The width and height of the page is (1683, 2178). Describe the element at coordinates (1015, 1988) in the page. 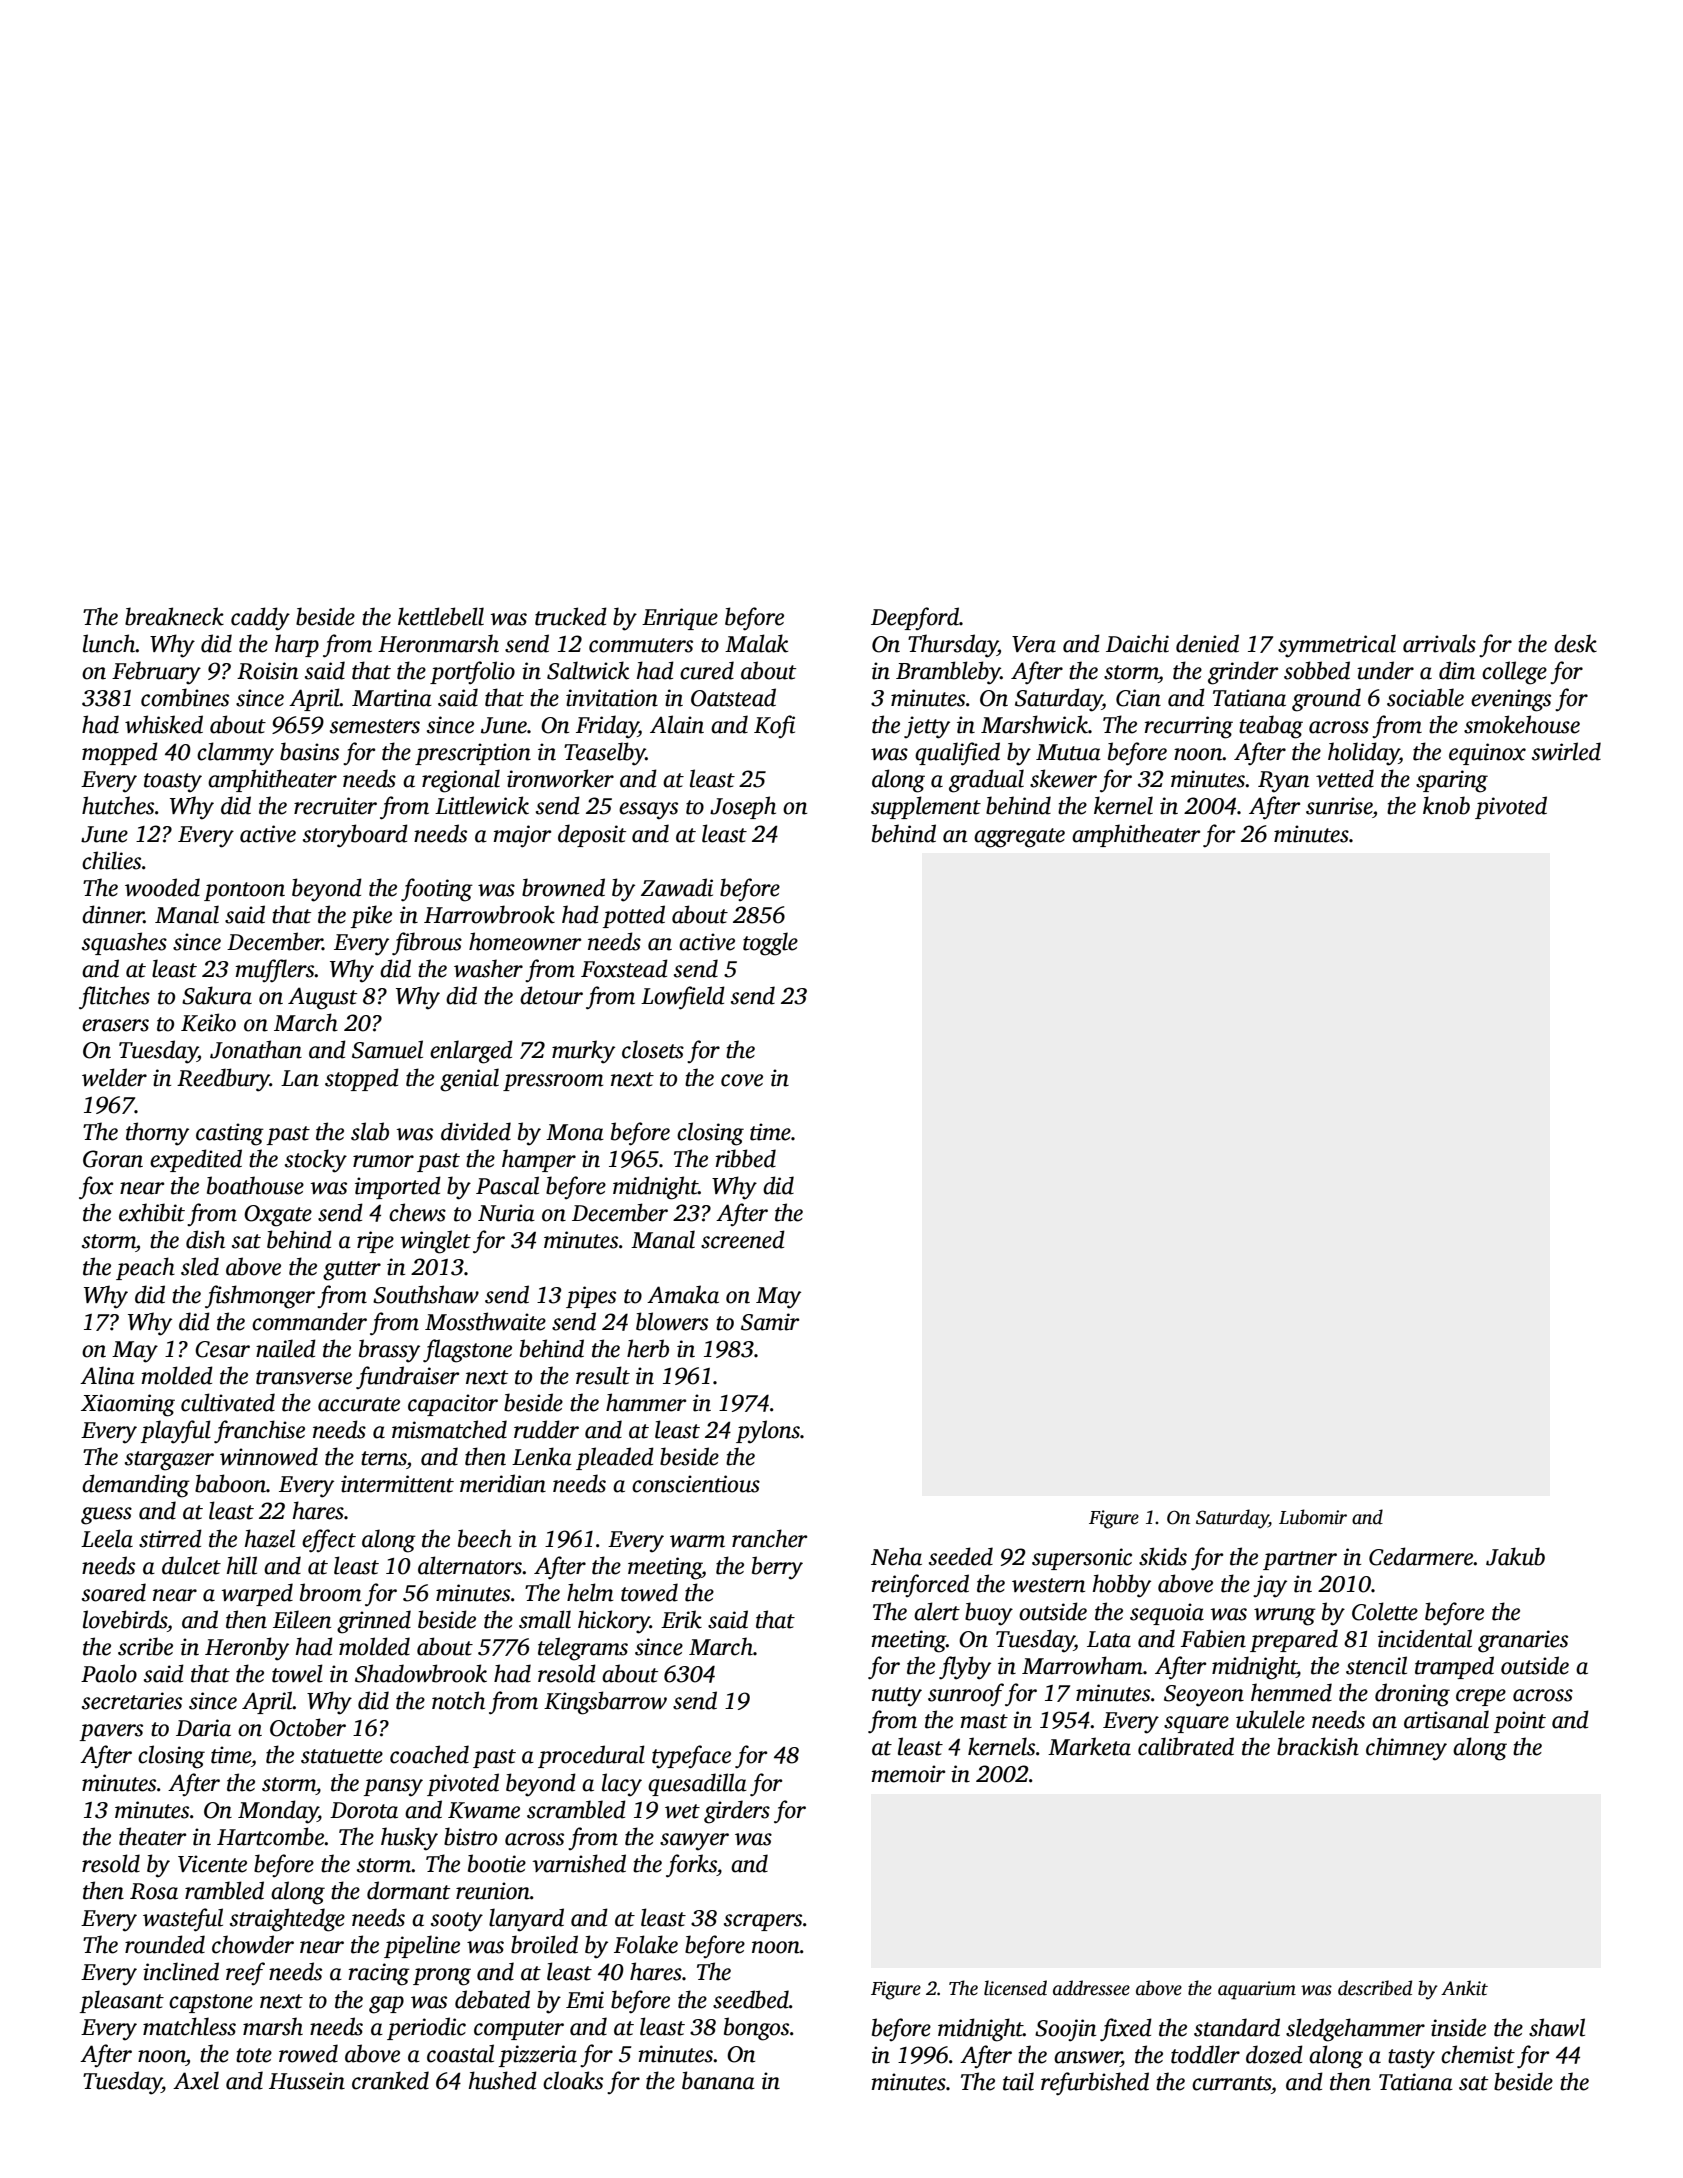

I see `licensed` at that location.
